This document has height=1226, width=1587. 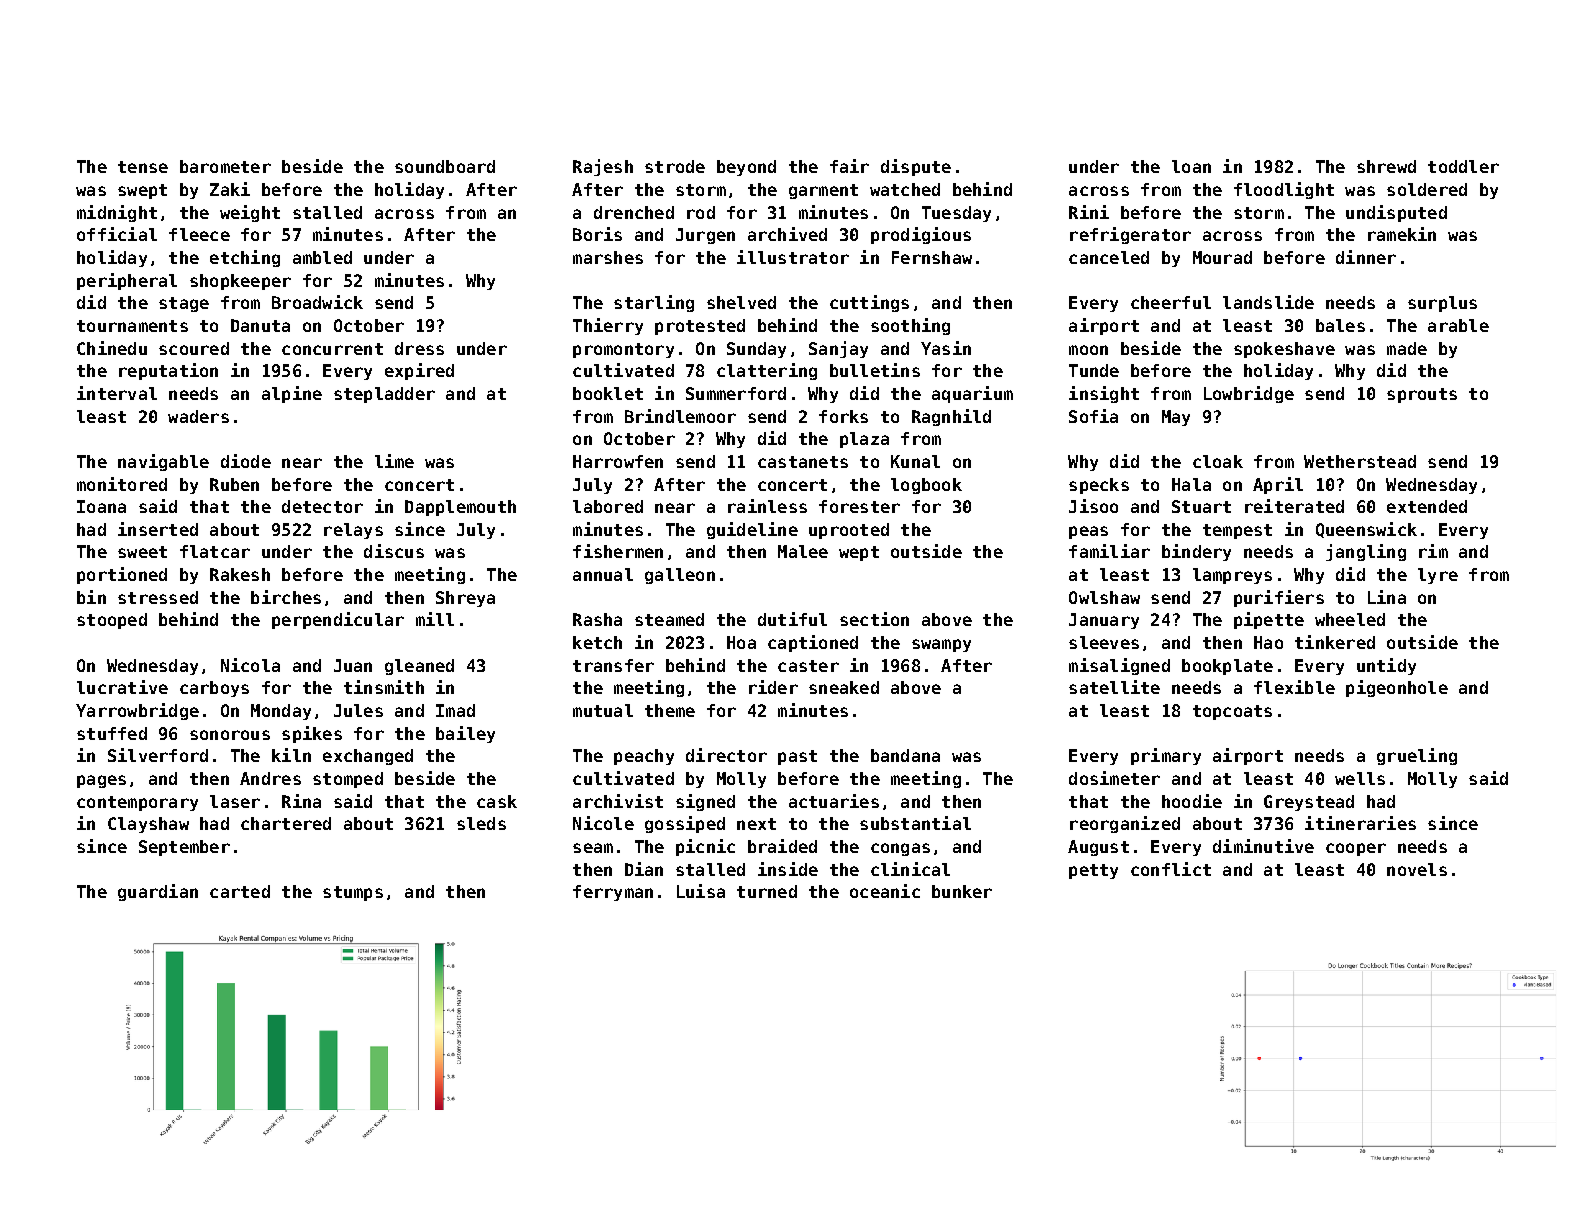 What do you see at coordinates (603, 167) in the document?
I see `Rajesh` at bounding box center [603, 167].
